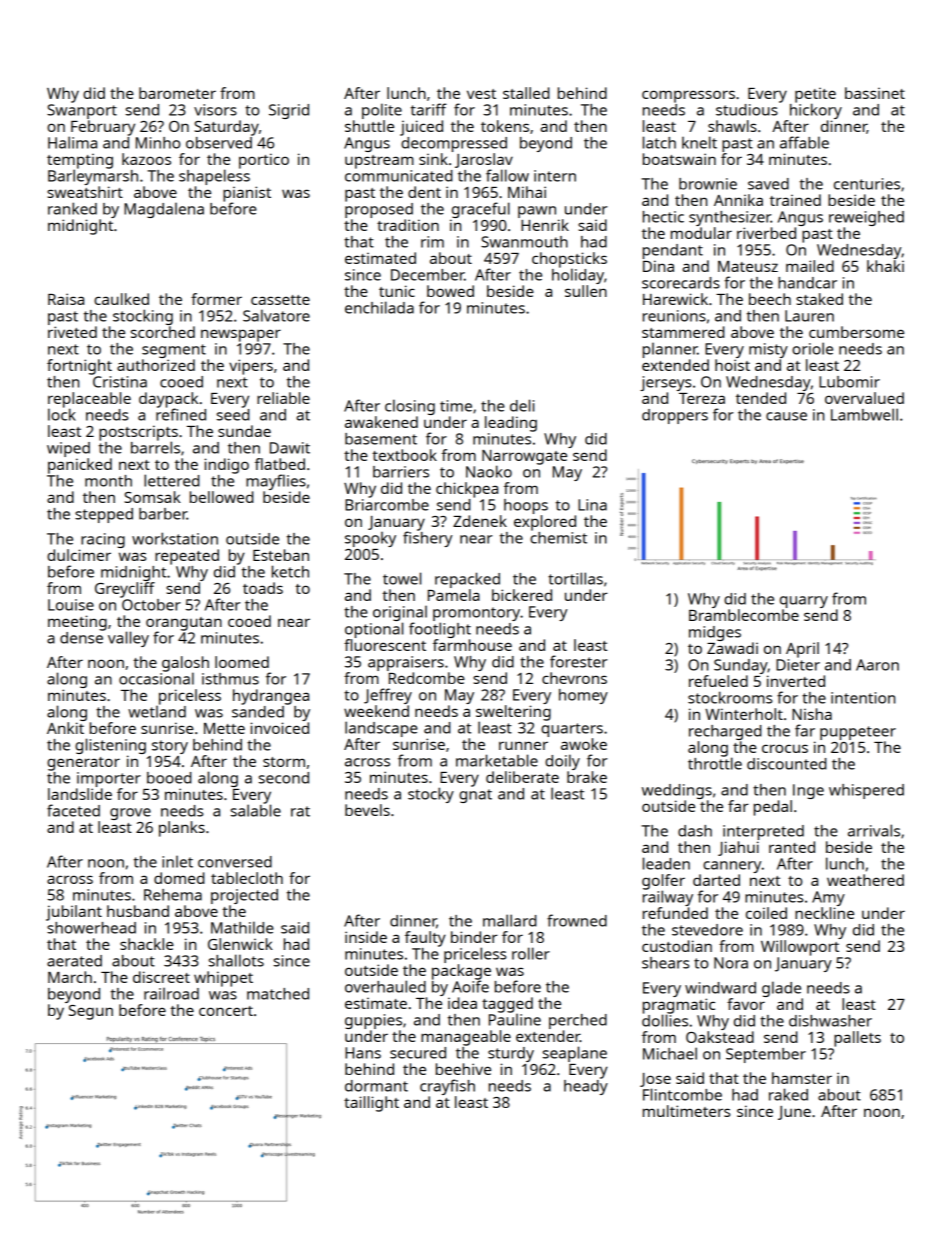 This screenshot has height=1233, width=952. Describe the element at coordinates (81, 638) in the screenshot. I see `dense` at that location.
